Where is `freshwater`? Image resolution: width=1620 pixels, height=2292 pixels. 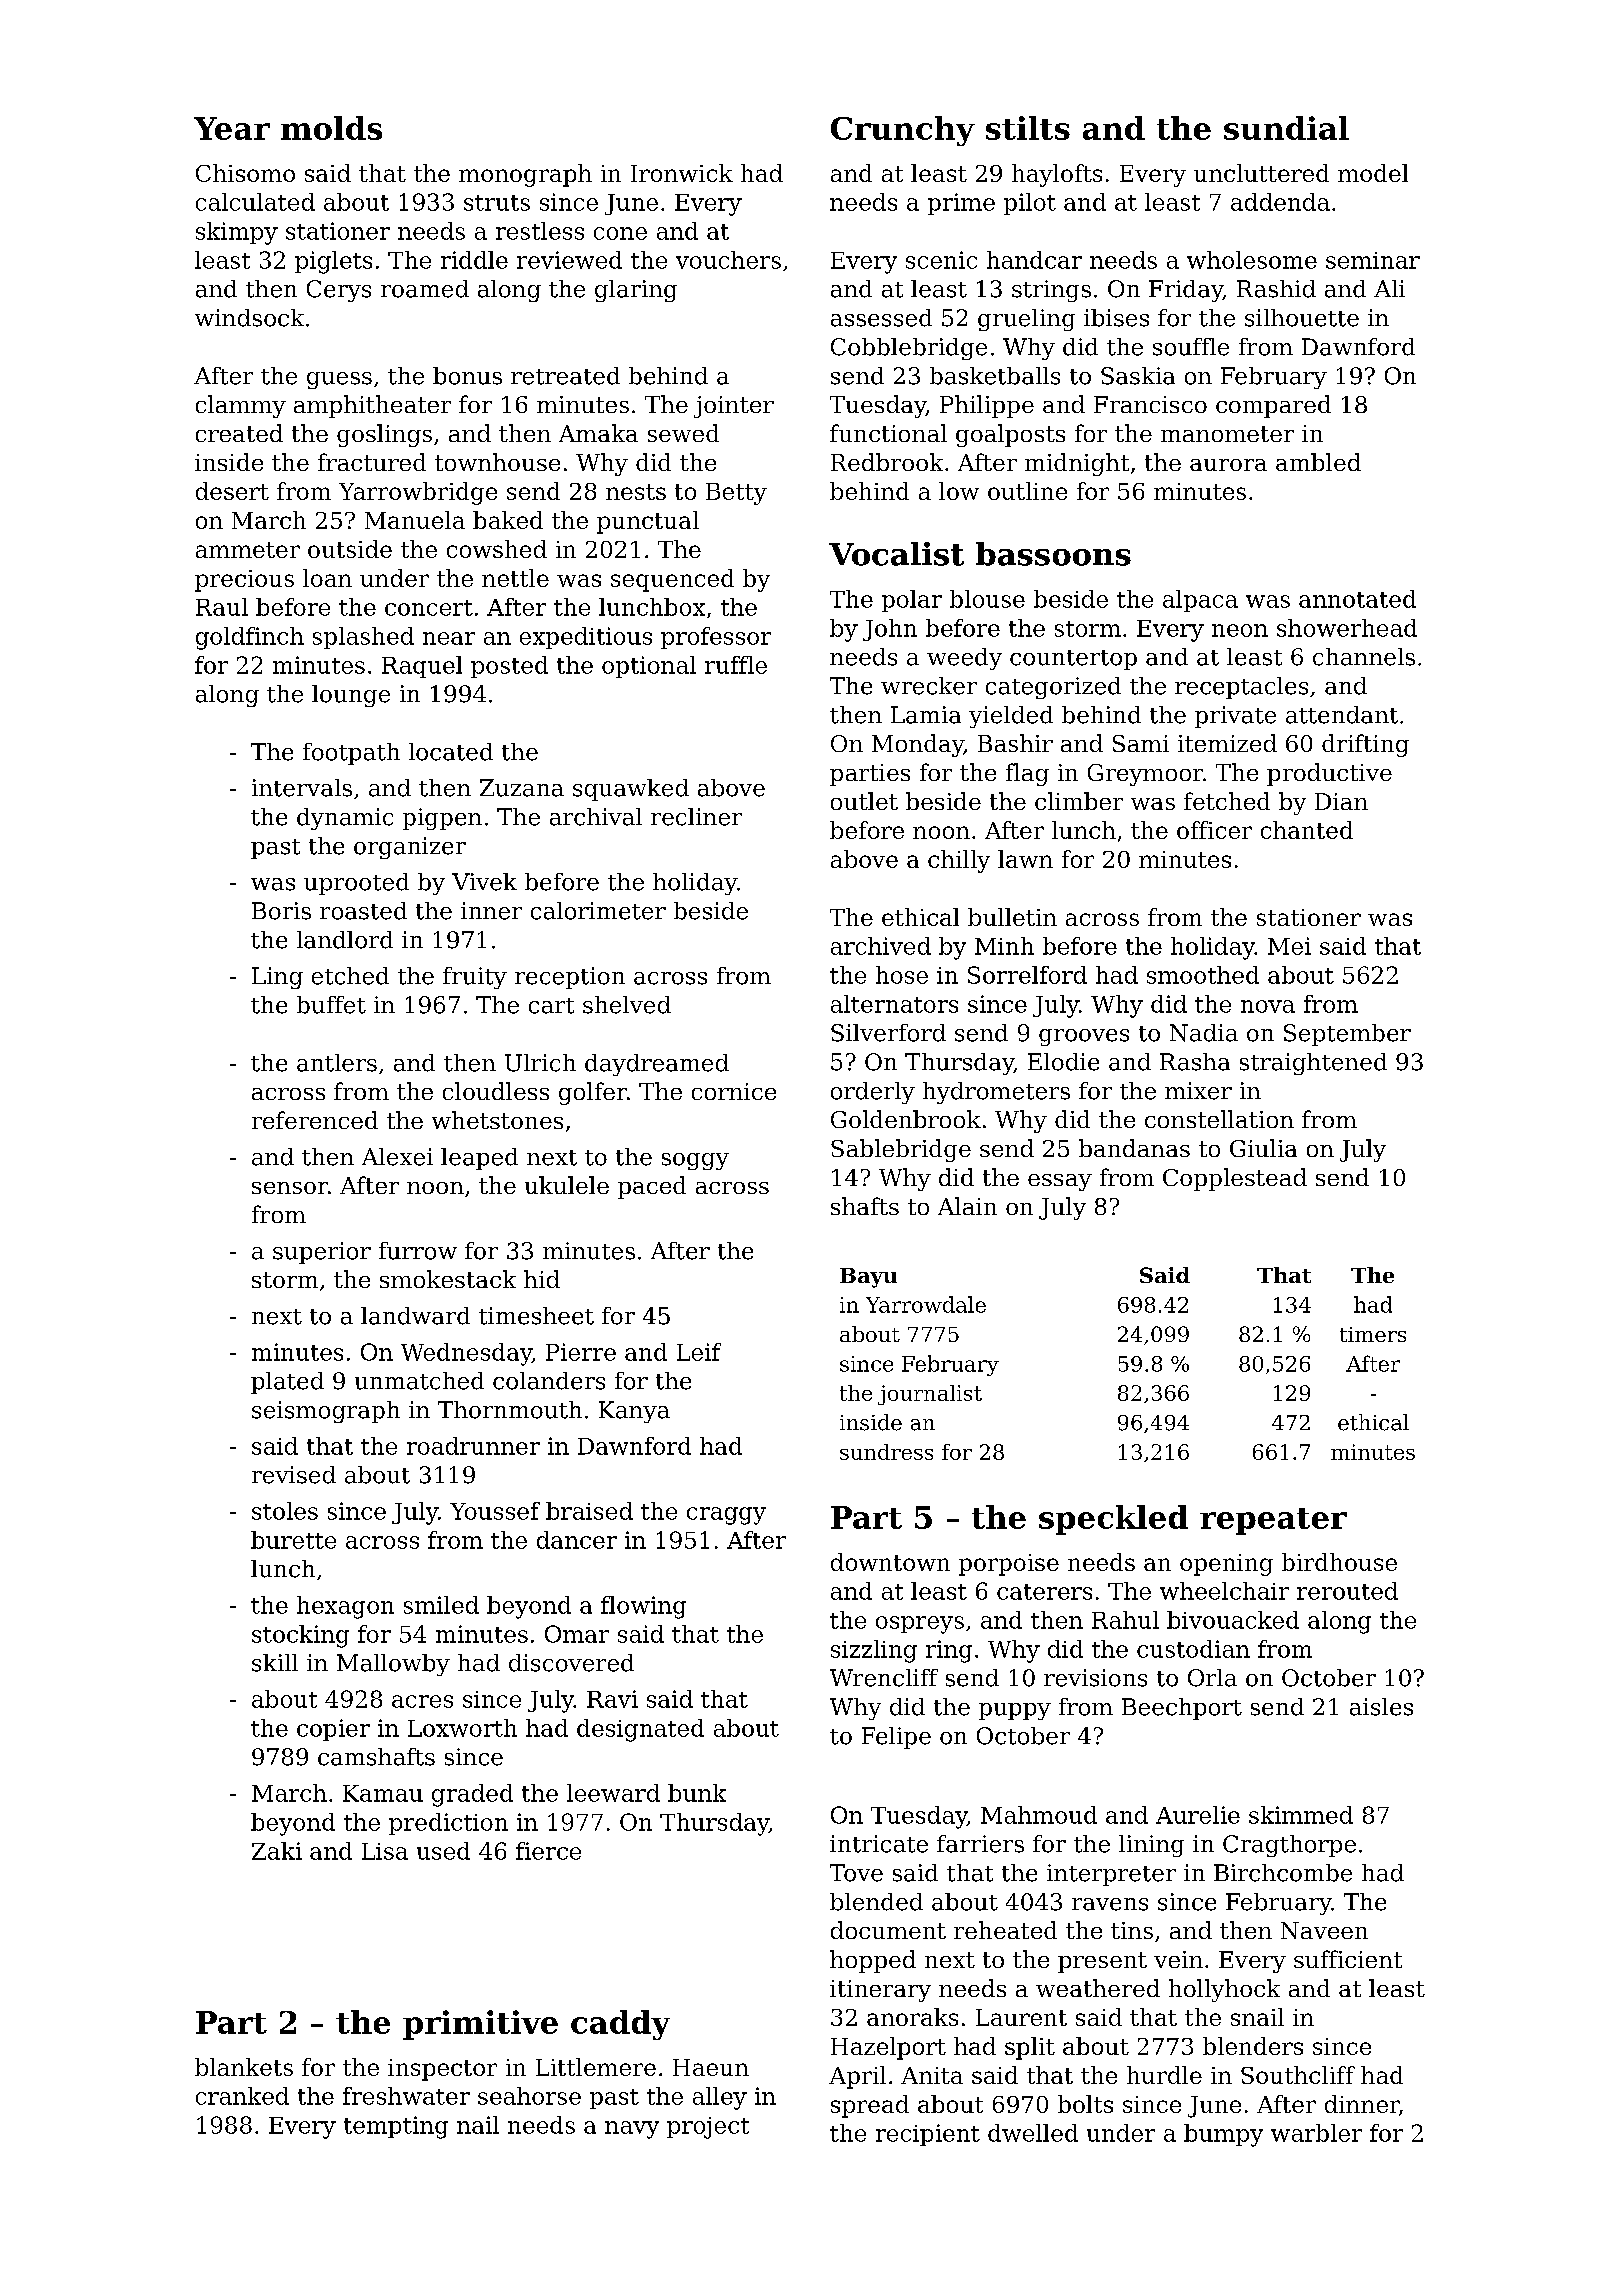 freshwater is located at coordinates (406, 2096).
